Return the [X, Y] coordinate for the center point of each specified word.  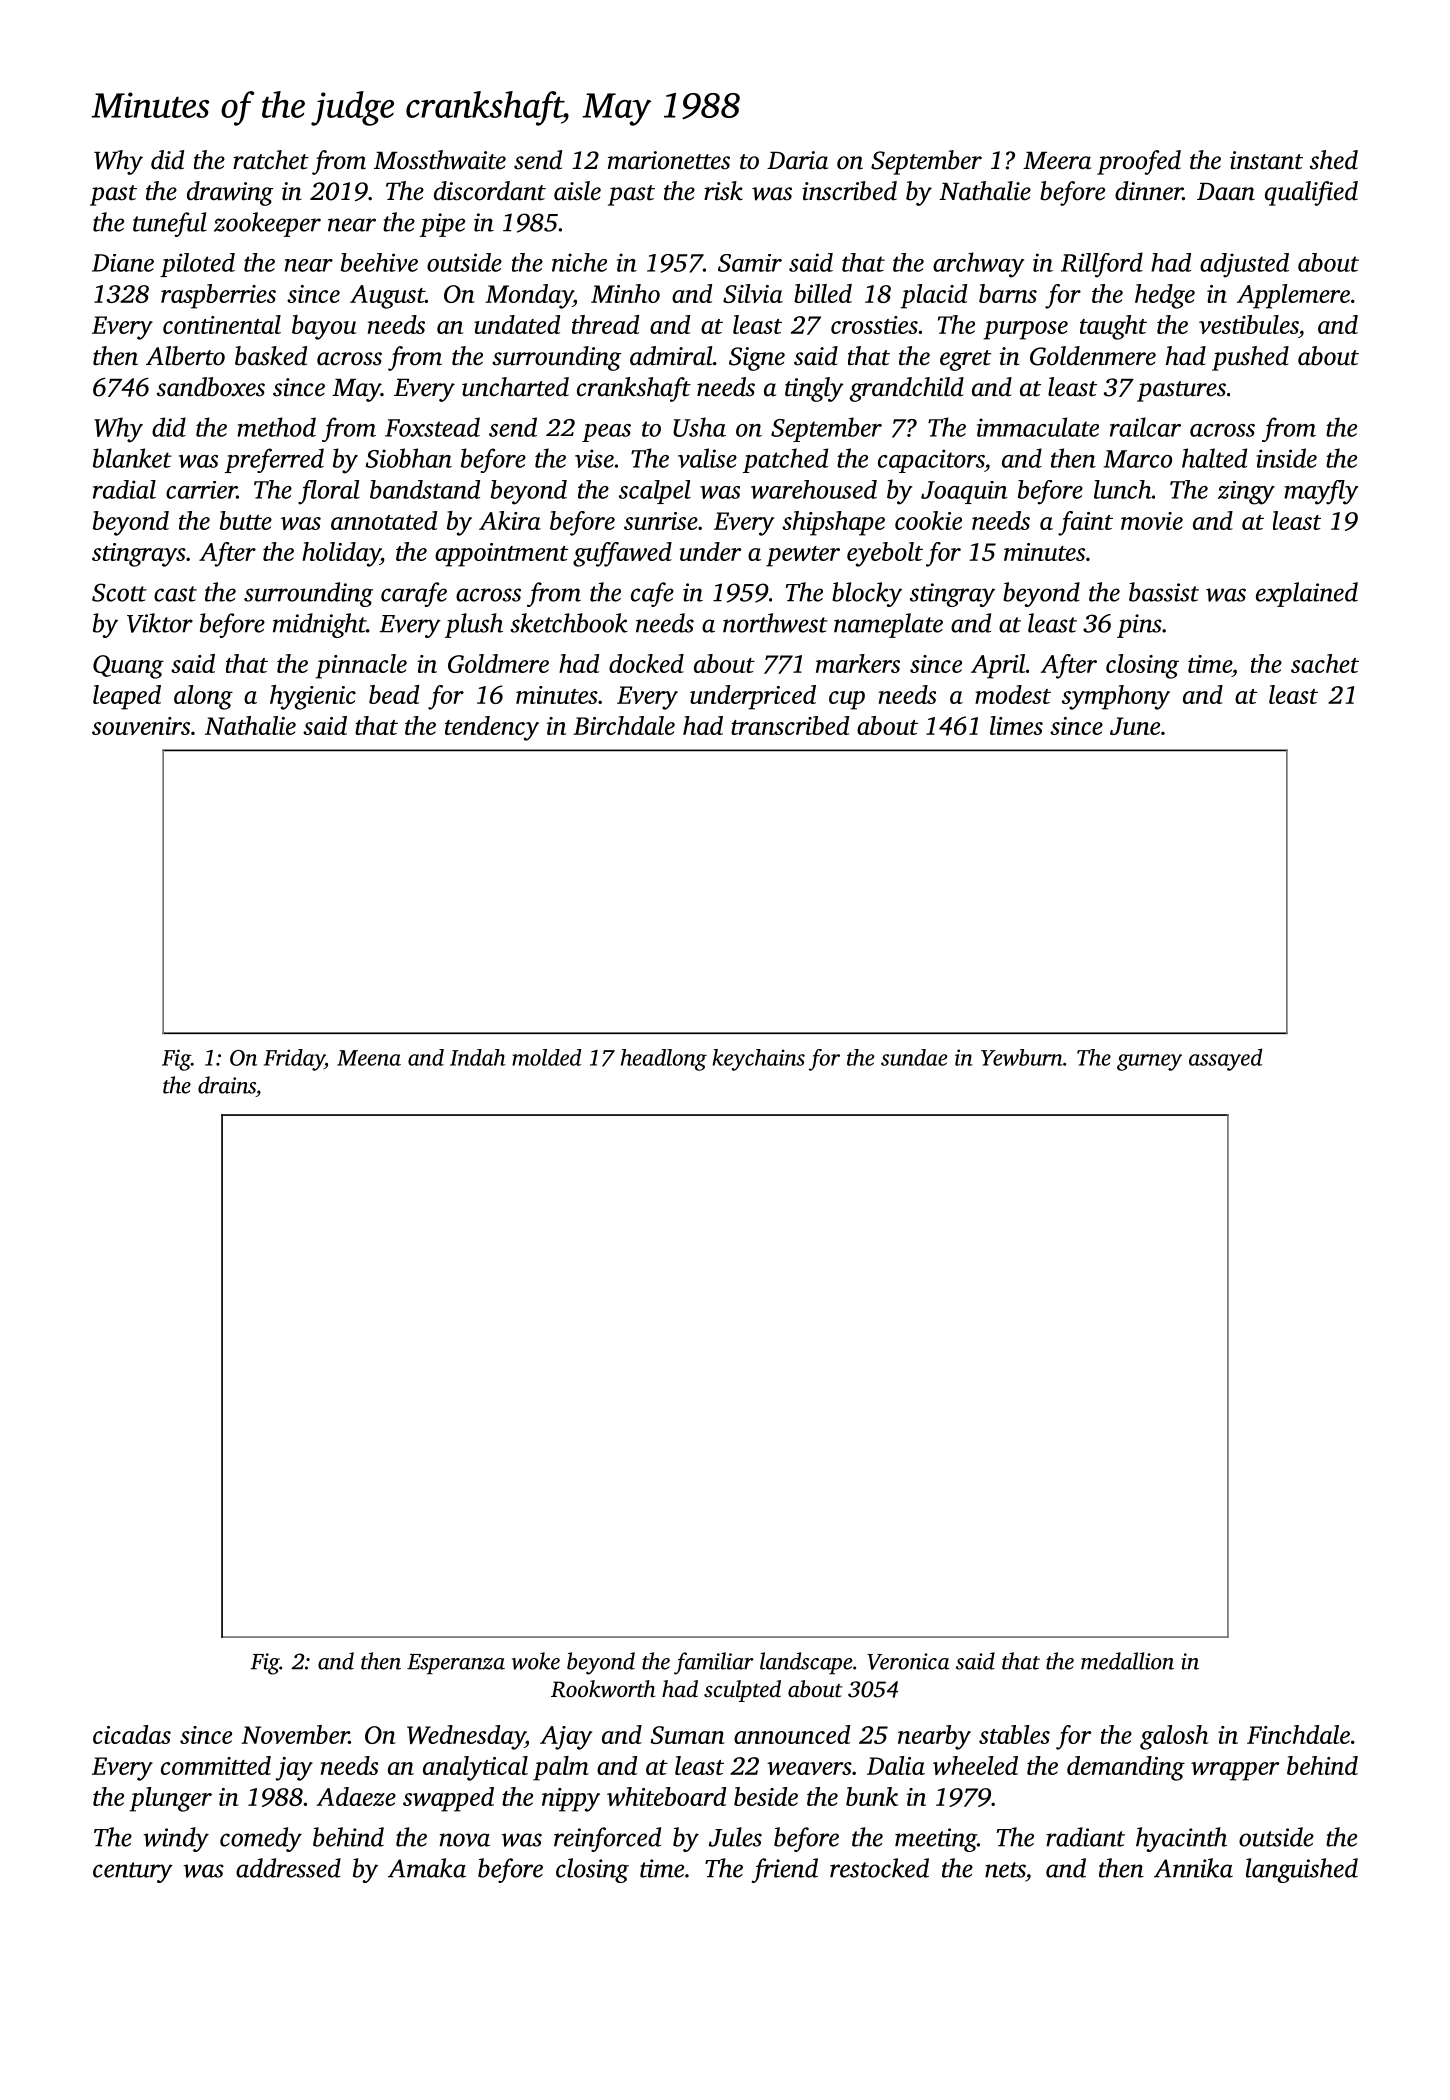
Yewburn [1022, 1057]
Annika [1193, 1868]
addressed [288, 1868]
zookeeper [267, 224]
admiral [671, 356]
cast [175, 594]
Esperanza [456, 1664]
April [998, 666]
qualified [1311, 193]
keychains [758, 1060]
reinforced [607, 1839]
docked [646, 663]
